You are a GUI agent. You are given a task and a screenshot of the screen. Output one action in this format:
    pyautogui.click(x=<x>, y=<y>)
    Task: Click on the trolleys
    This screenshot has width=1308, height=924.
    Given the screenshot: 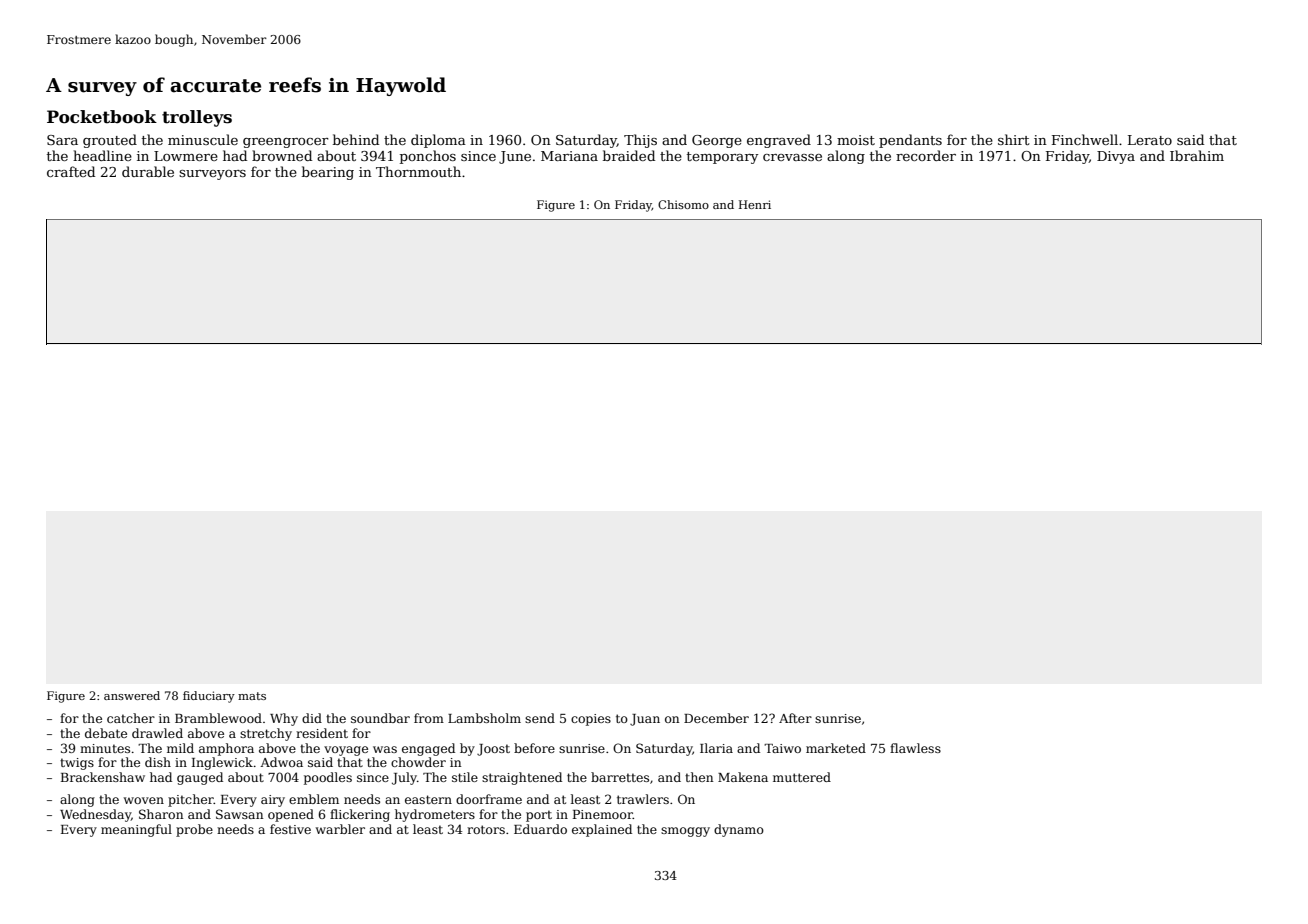 What is the action you would take?
    pyautogui.click(x=197, y=118)
